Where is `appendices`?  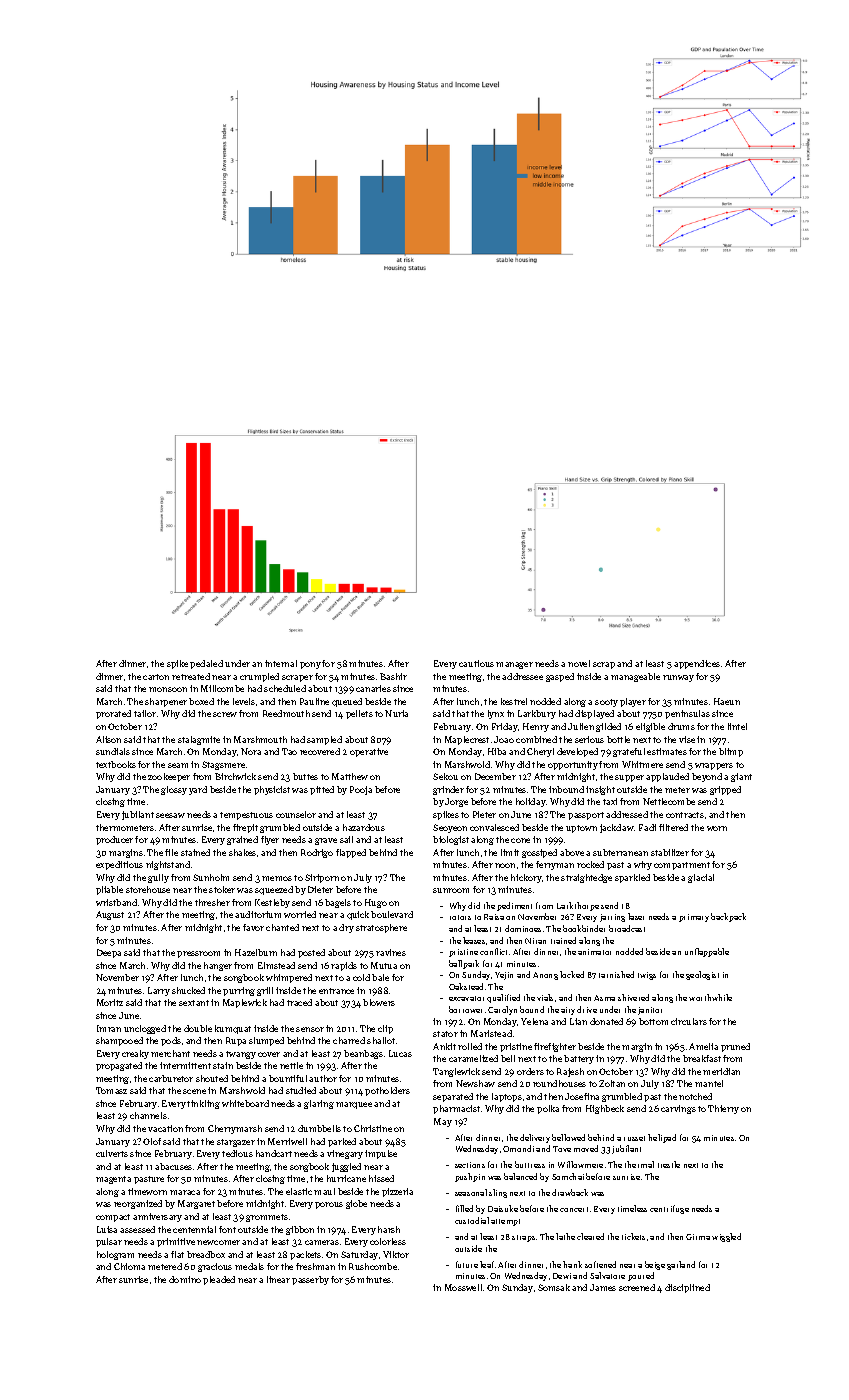 appendices is located at coordinates (697, 664).
